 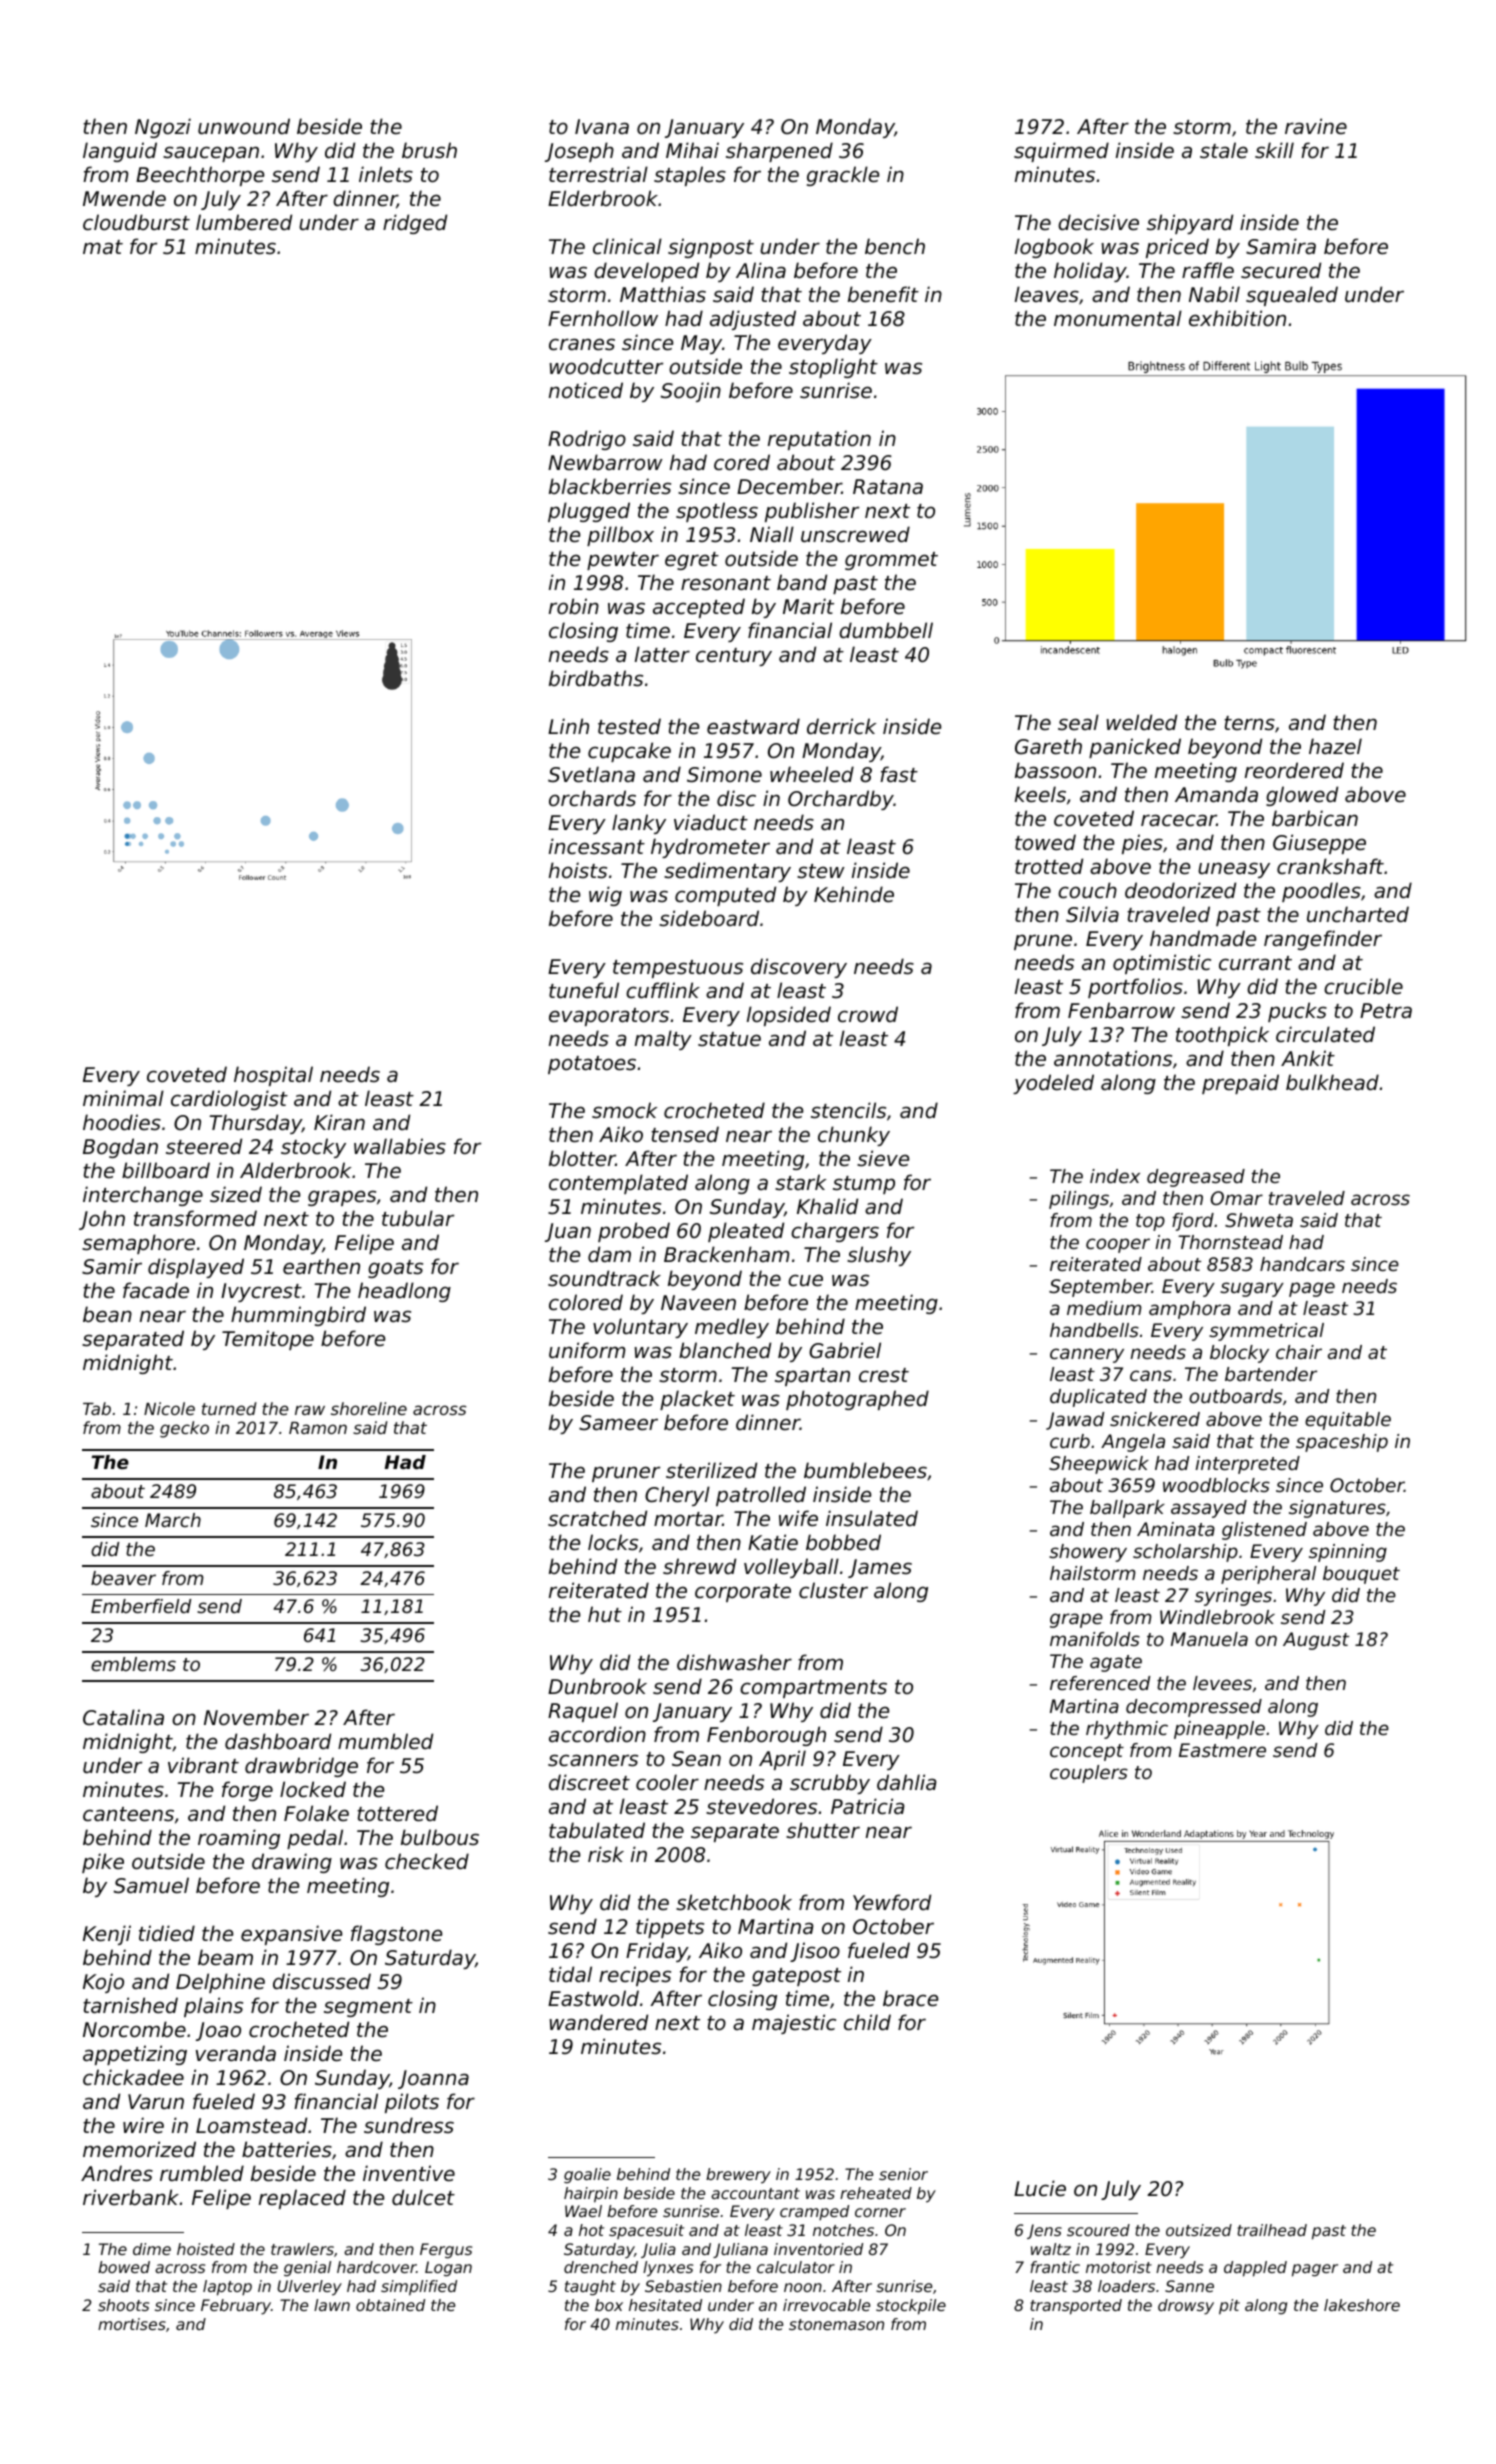 I want to click on squealed, so click(x=1292, y=296).
